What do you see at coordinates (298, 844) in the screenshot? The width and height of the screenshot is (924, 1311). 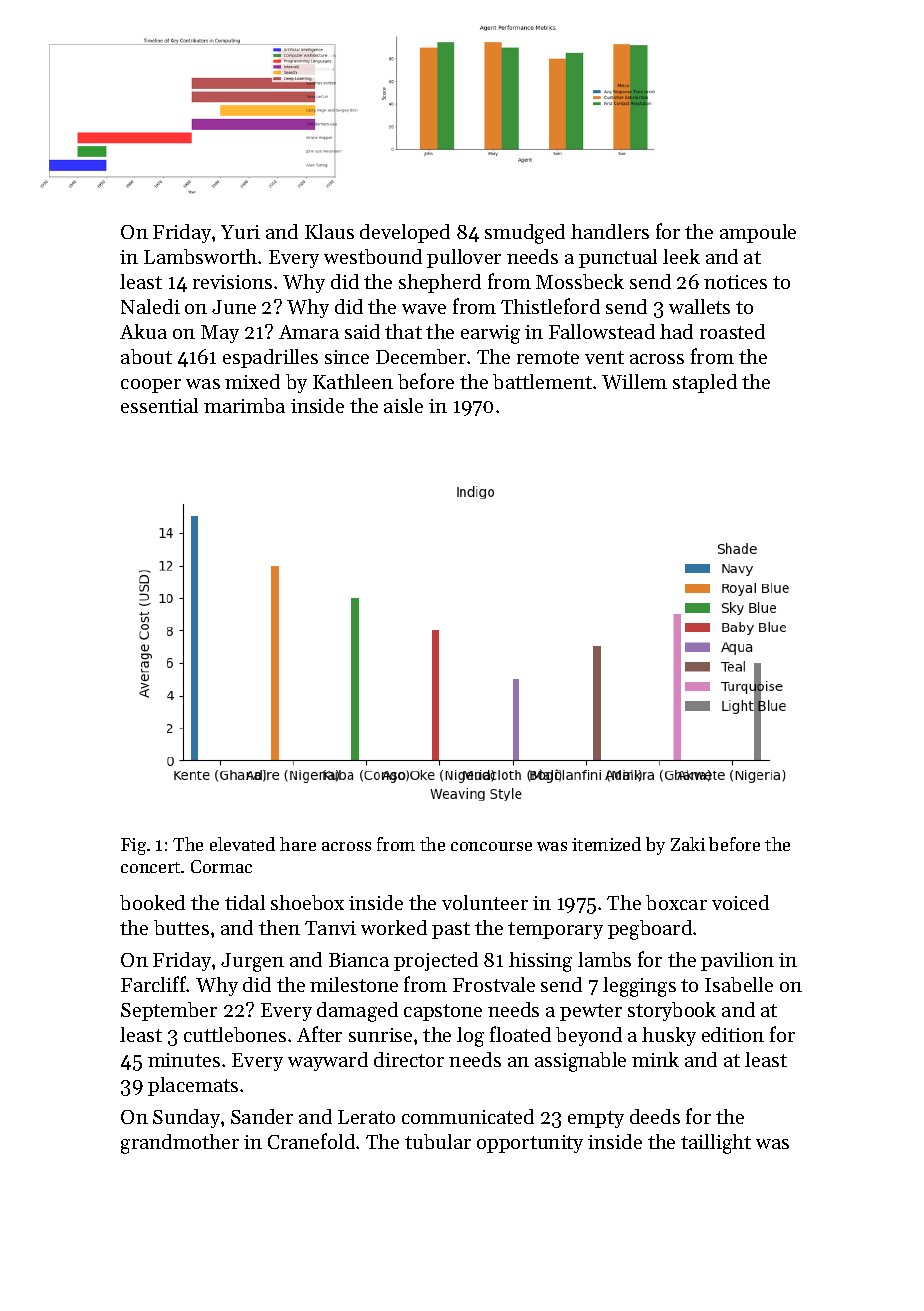 I see `hare` at bounding box center [298, 844].
